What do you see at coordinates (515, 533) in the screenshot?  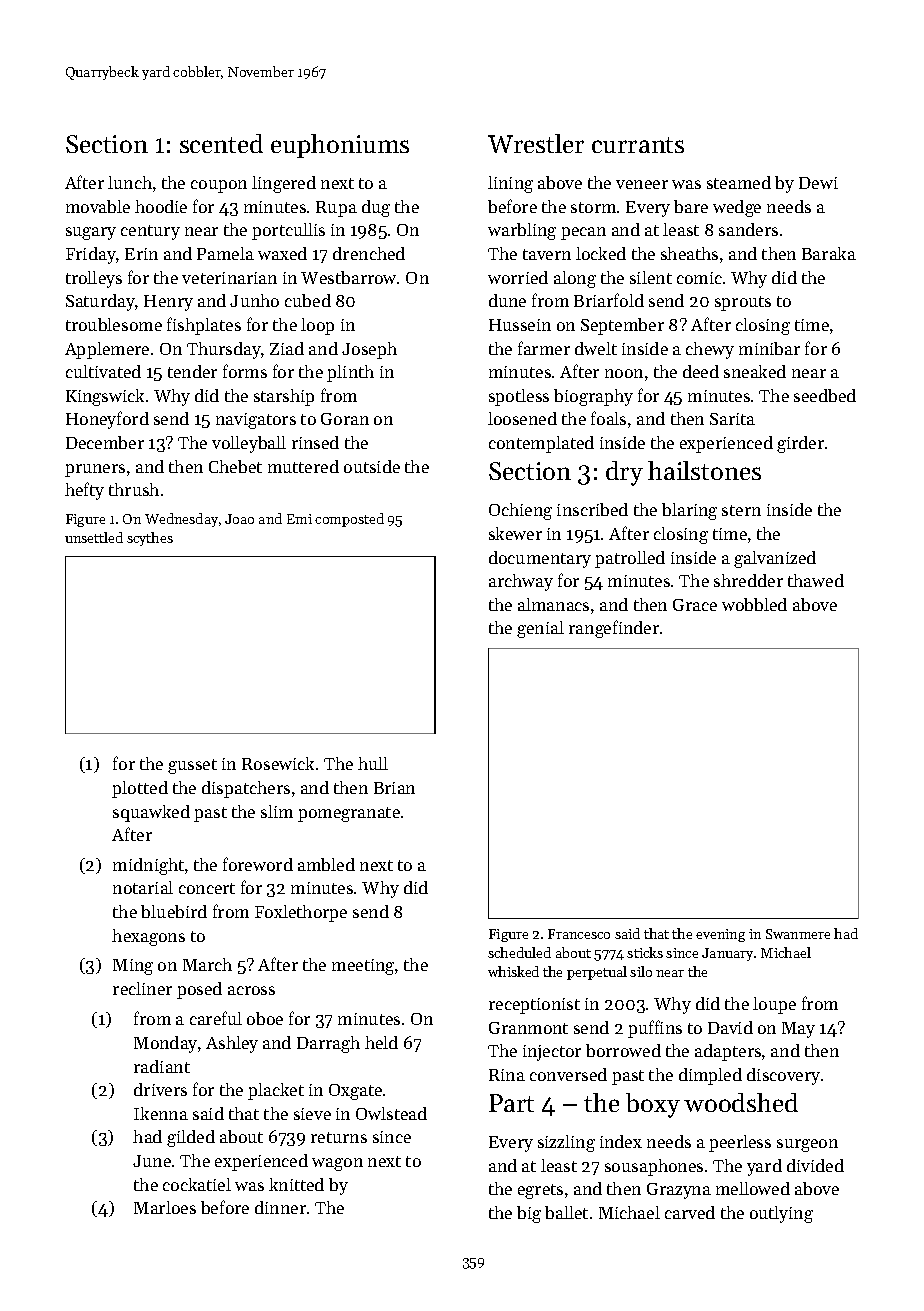 I see `skewer` at bounding box center [515, 533].
